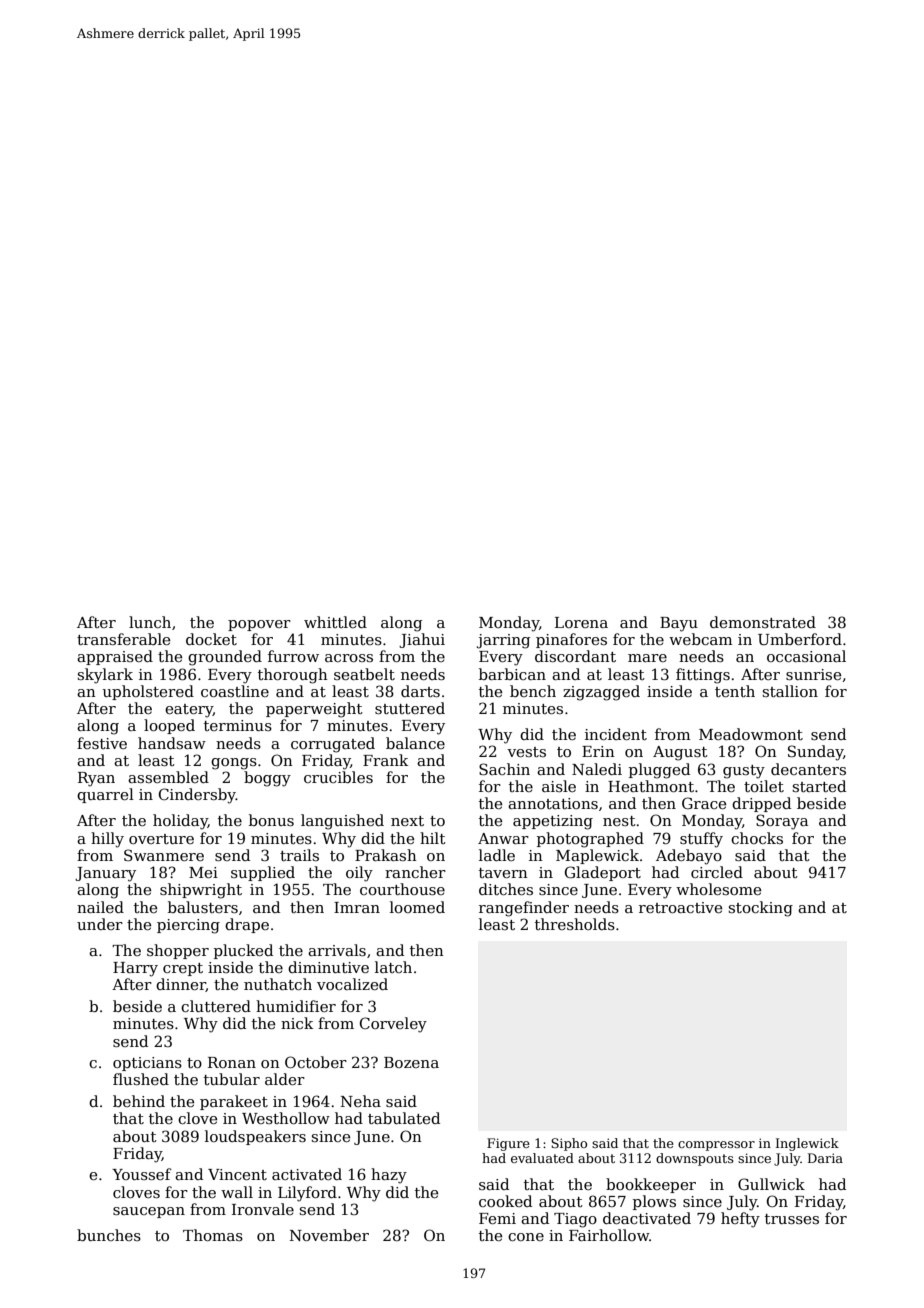 The height and width of the document is (1308, 924). I want to click on arrivals, so click(337, 950).
